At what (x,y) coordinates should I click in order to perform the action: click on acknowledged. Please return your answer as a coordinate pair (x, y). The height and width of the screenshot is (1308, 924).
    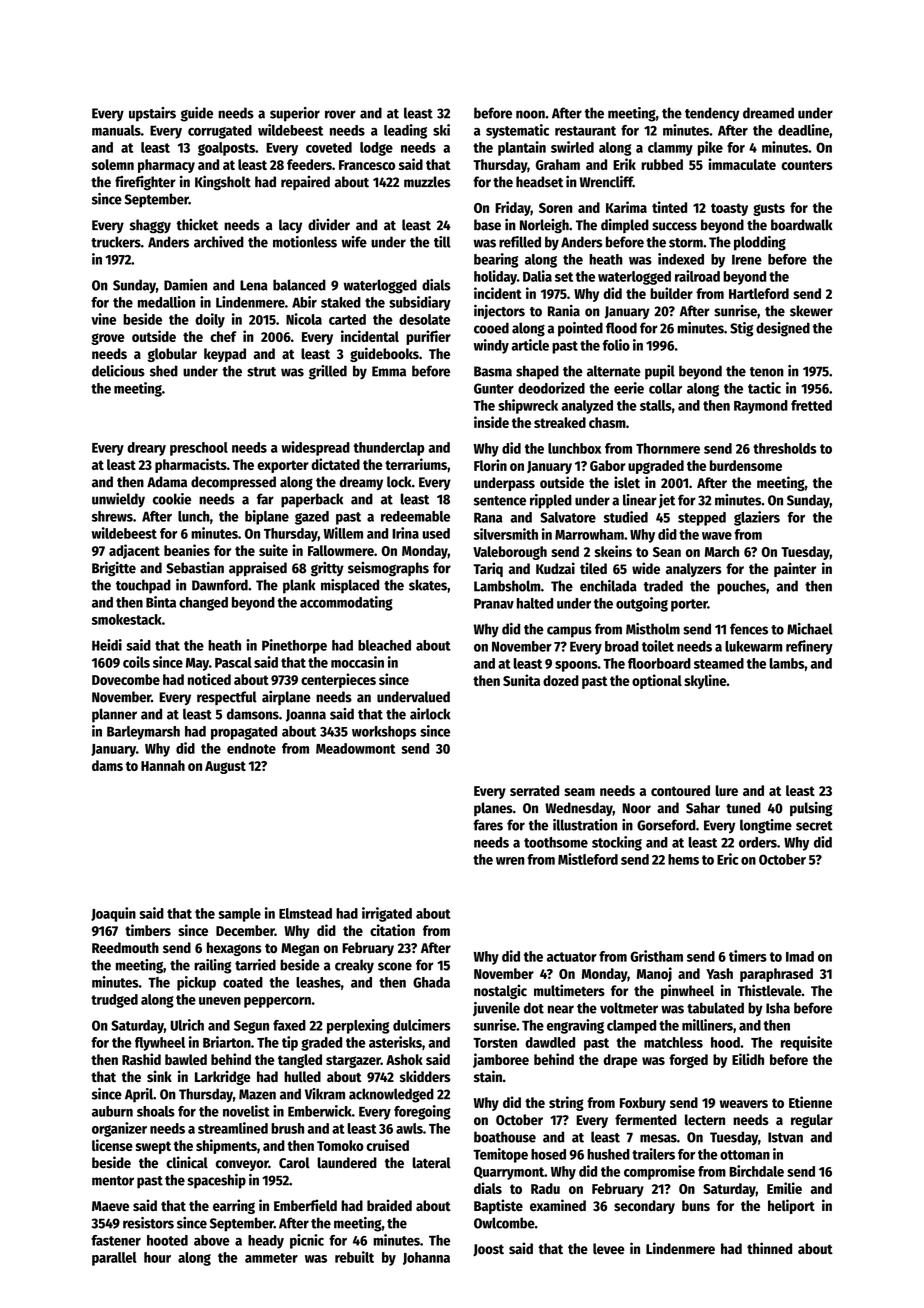
    Looking at the image, I should click on (391, 1095).
